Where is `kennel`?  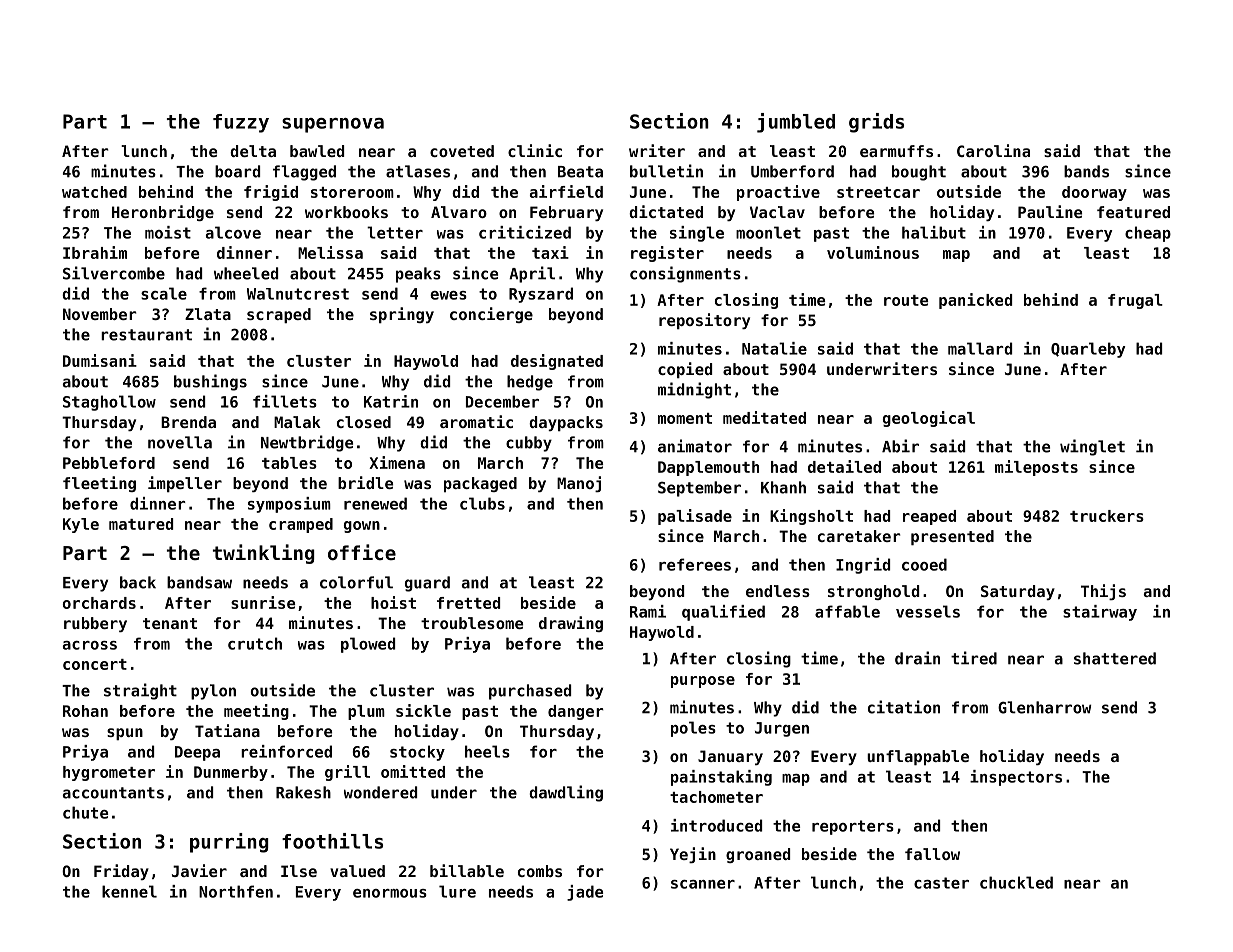 kennel is located at coordinates (129, 891).
